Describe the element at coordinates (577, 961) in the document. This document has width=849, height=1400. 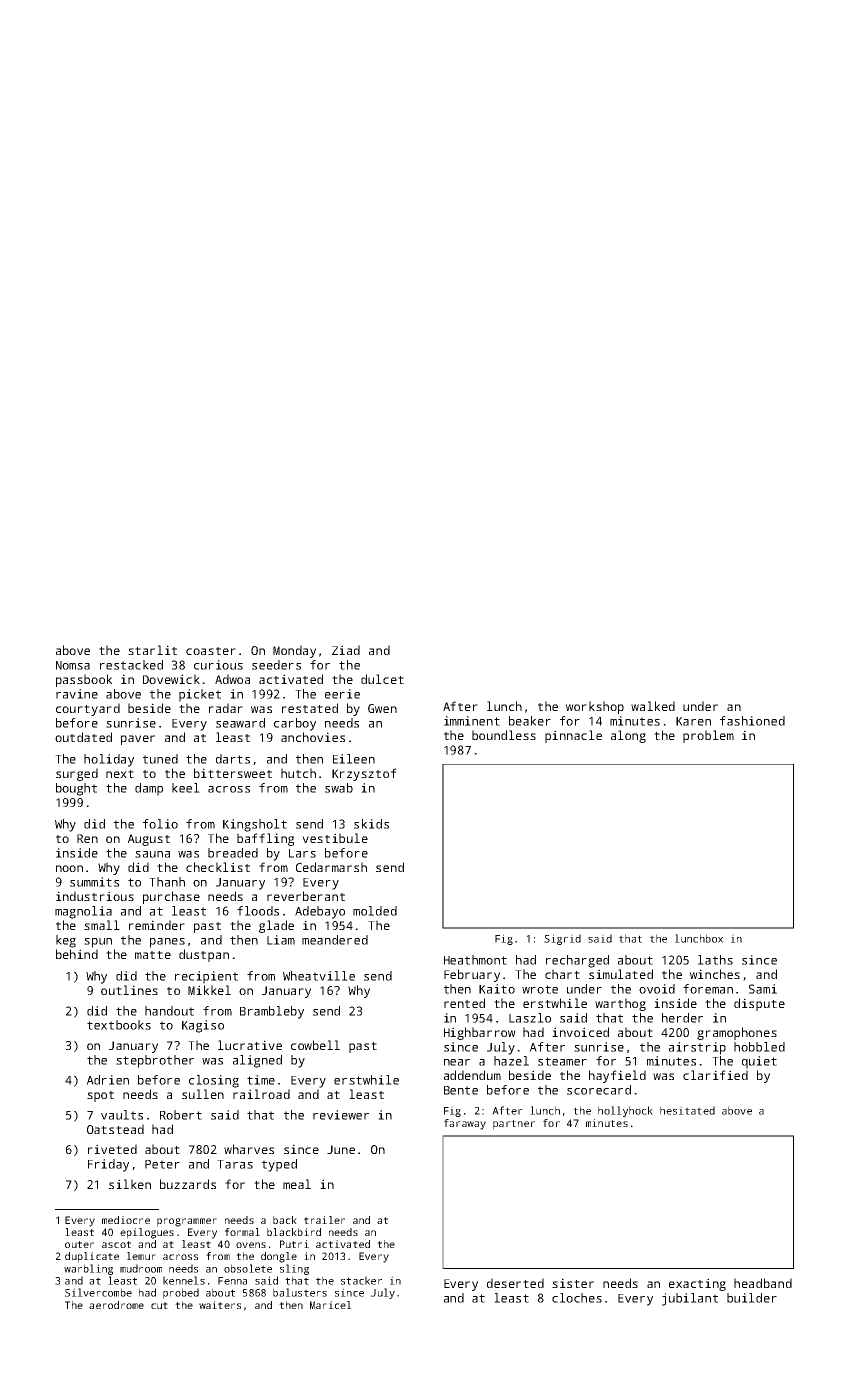
I see `recharged` at that location.
